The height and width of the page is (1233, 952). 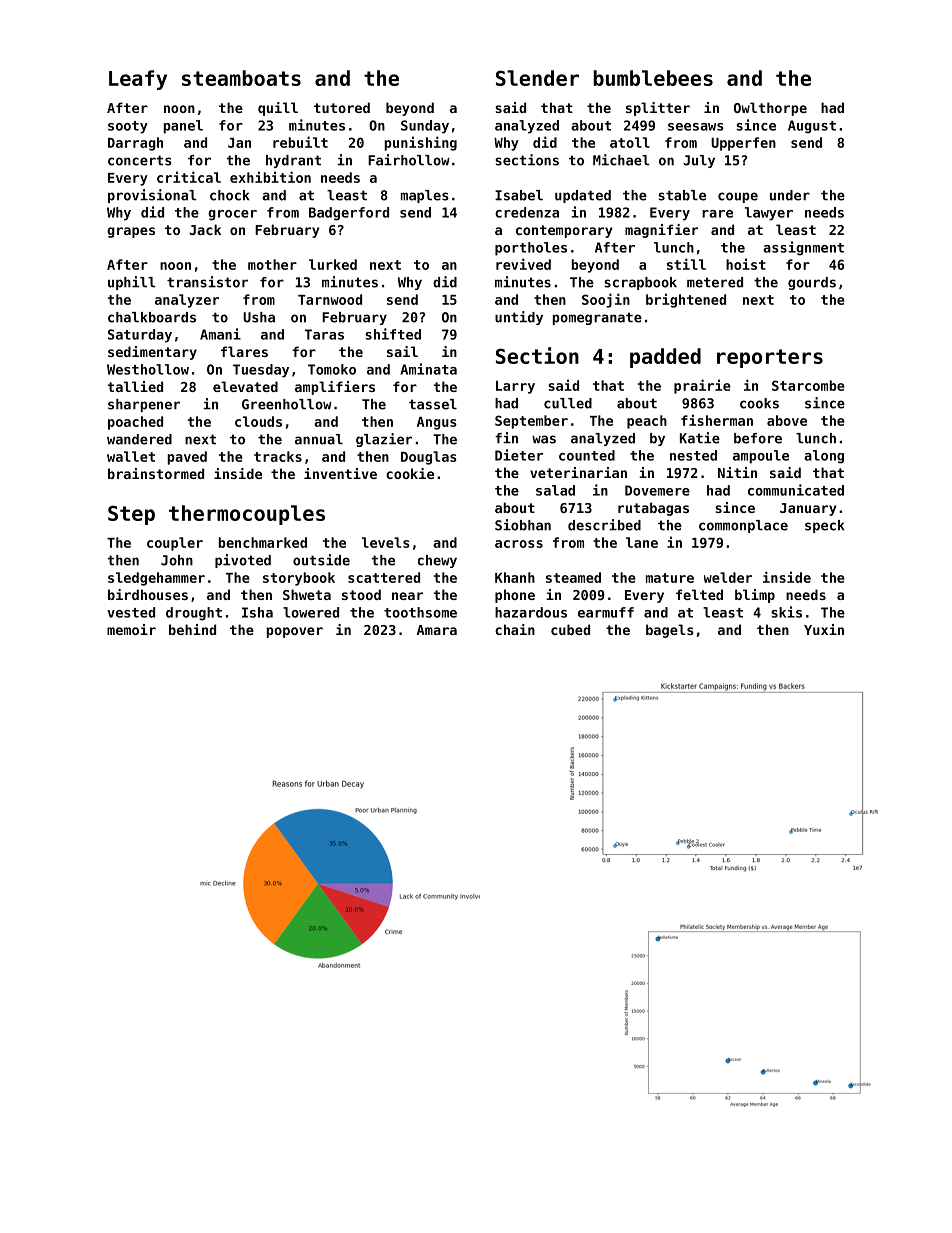 I want to click on Badgerford, so click(x=349, y=214).
